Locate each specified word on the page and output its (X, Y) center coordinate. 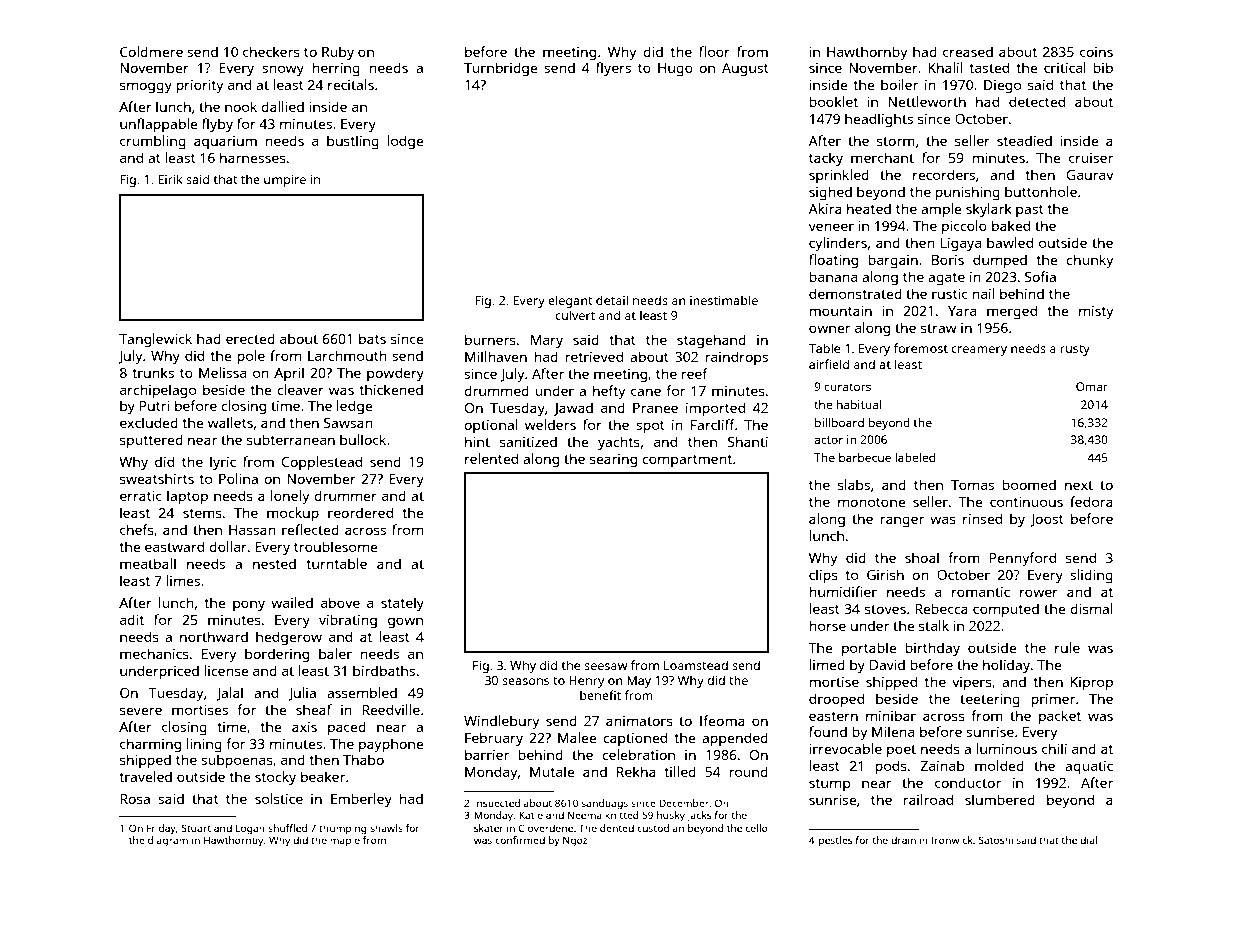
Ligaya (961, 245)
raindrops (737, 358)
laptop (187, 497)
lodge (406, 142)
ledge (355, 407)
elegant (570, 301)
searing (613, 461)
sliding (1091, 576)
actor (828, 440)
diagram (168, 841)
